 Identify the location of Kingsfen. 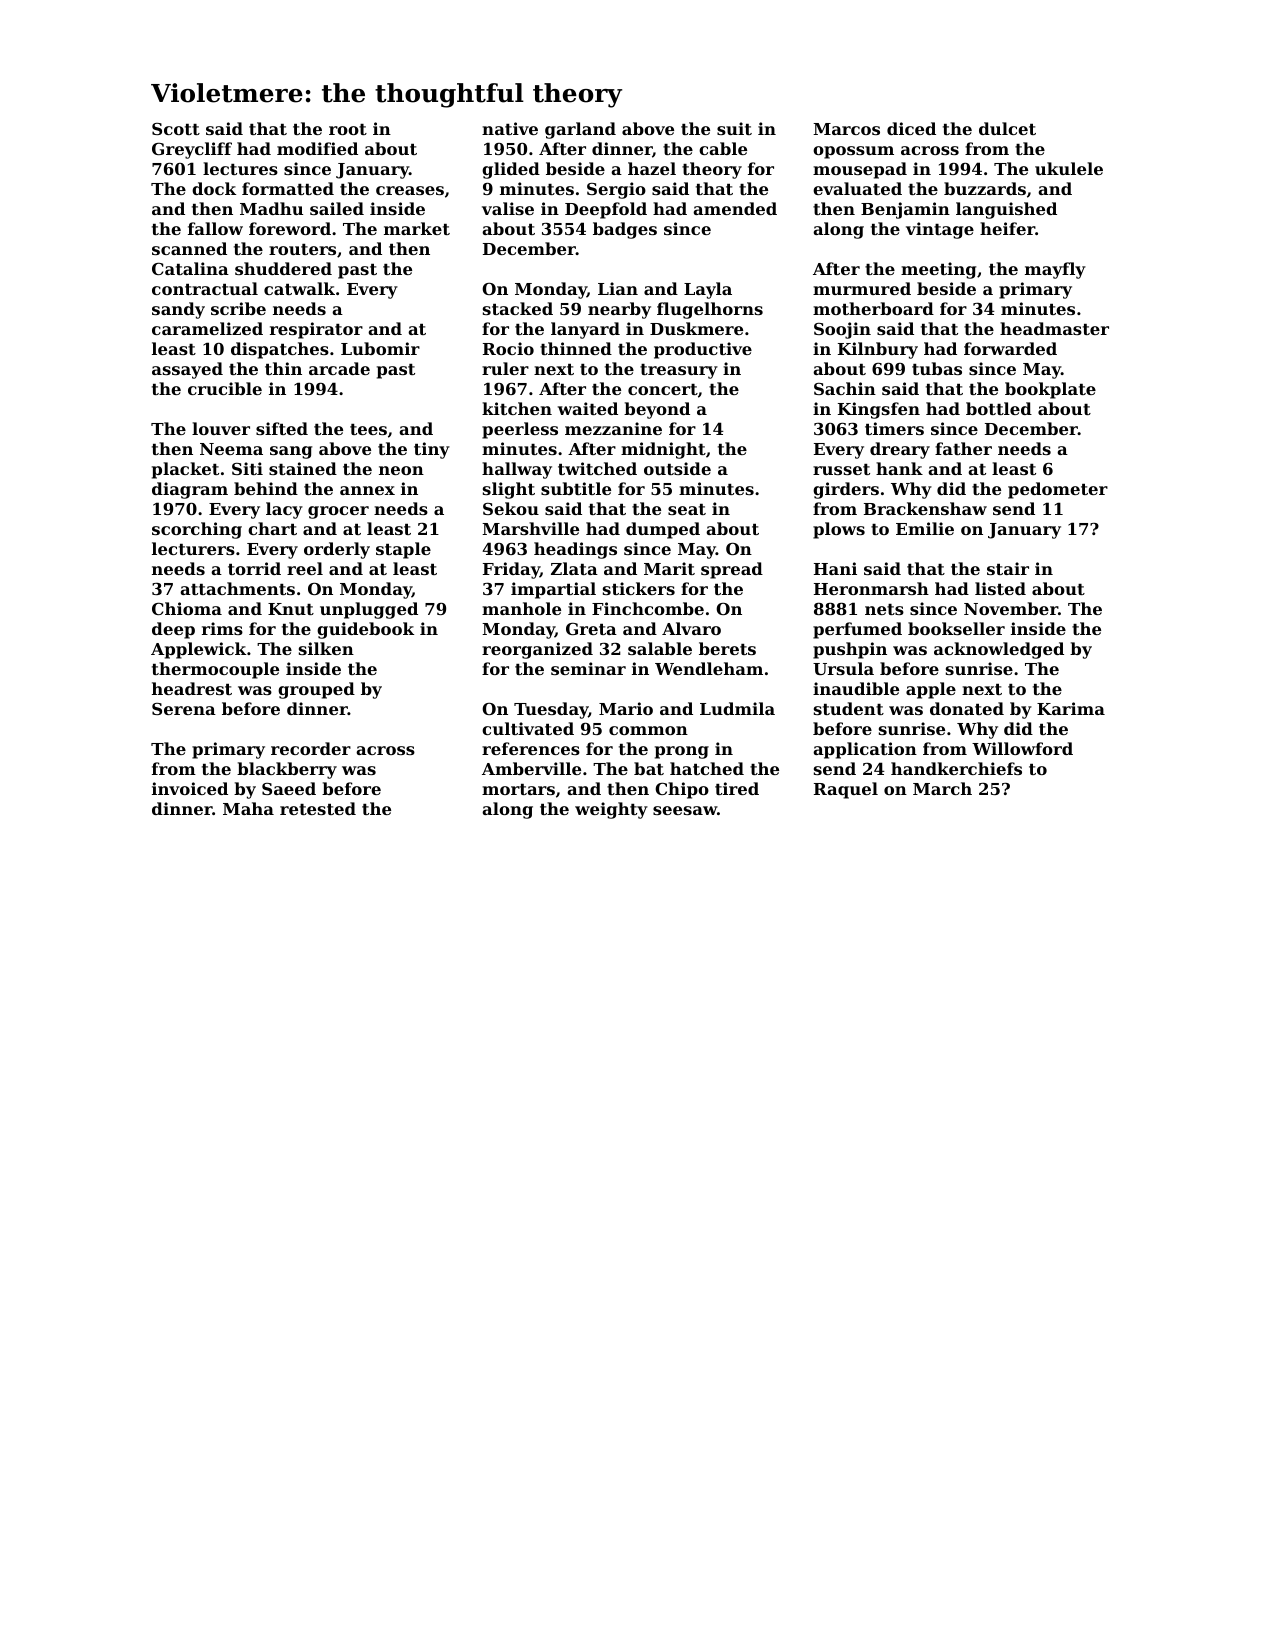
(879, 410).
